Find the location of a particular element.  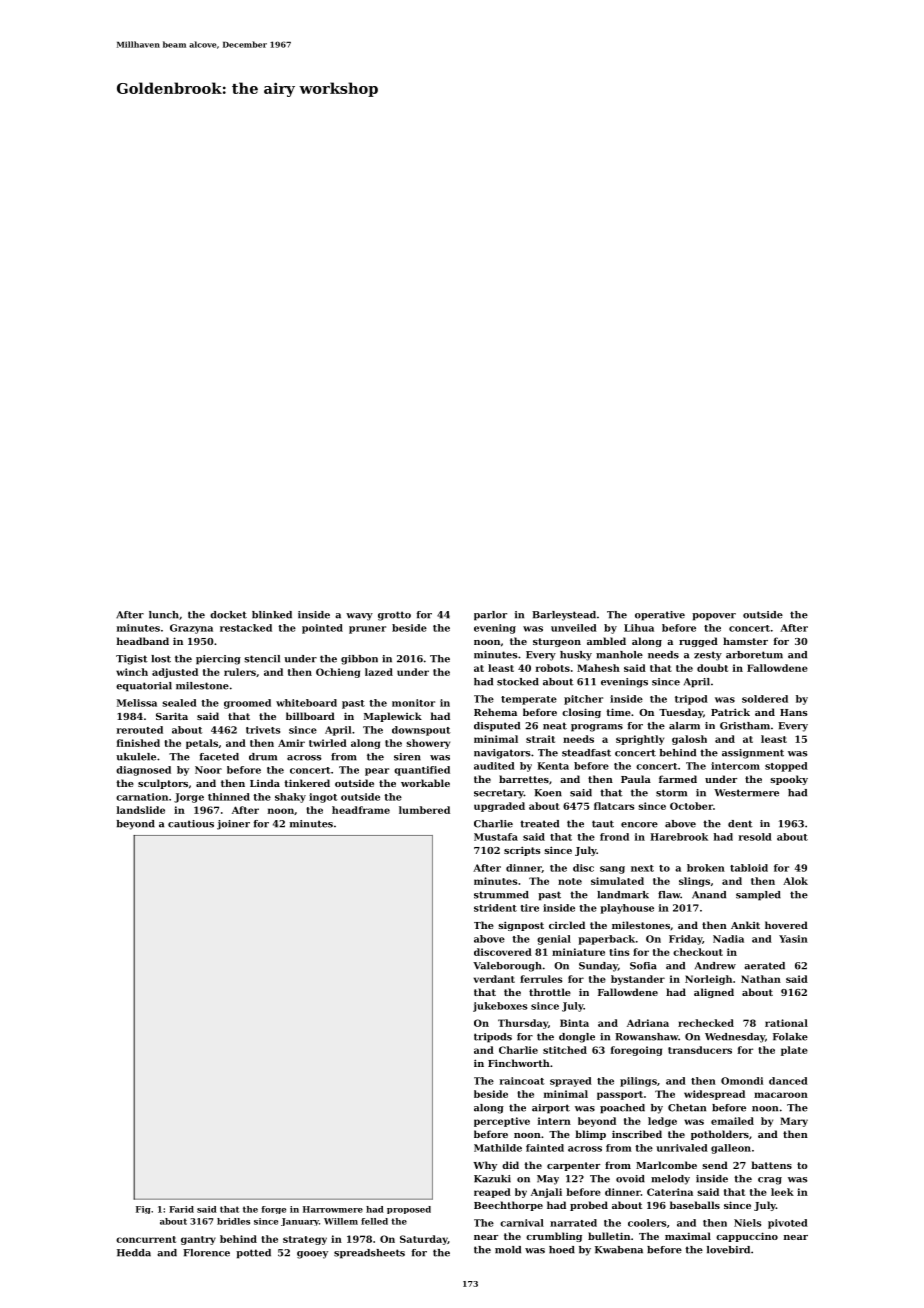

monitor is located at coordinates (413, 703).
